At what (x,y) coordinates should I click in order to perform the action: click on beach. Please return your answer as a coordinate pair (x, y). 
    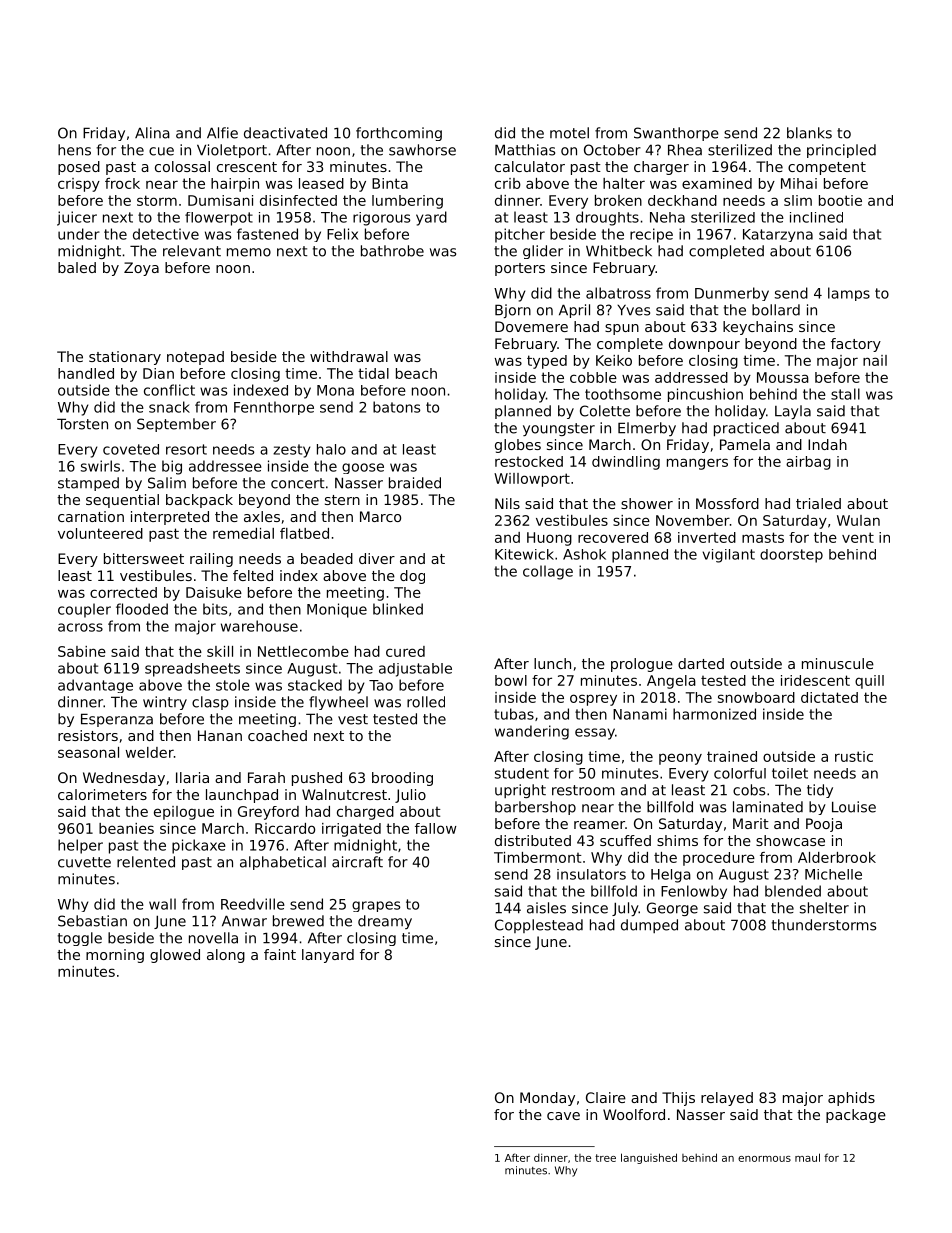
    Looking at the image, I should click on (416, 373).
